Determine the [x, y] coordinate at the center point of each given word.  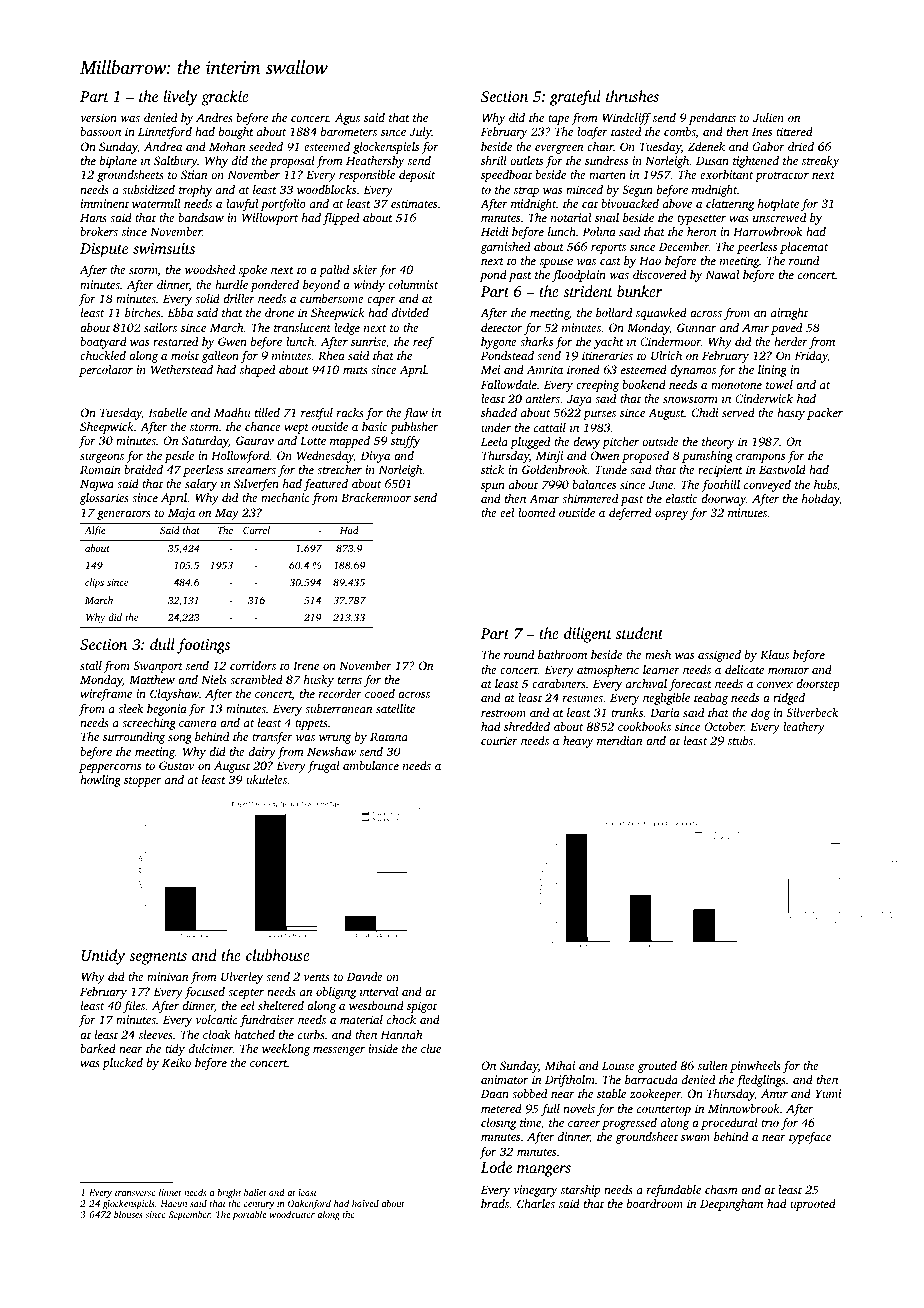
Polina [599, 231]
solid [207, 298]
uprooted [813, 1205]
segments [158, 958]
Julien [768, 117]
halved [365, 1203]
